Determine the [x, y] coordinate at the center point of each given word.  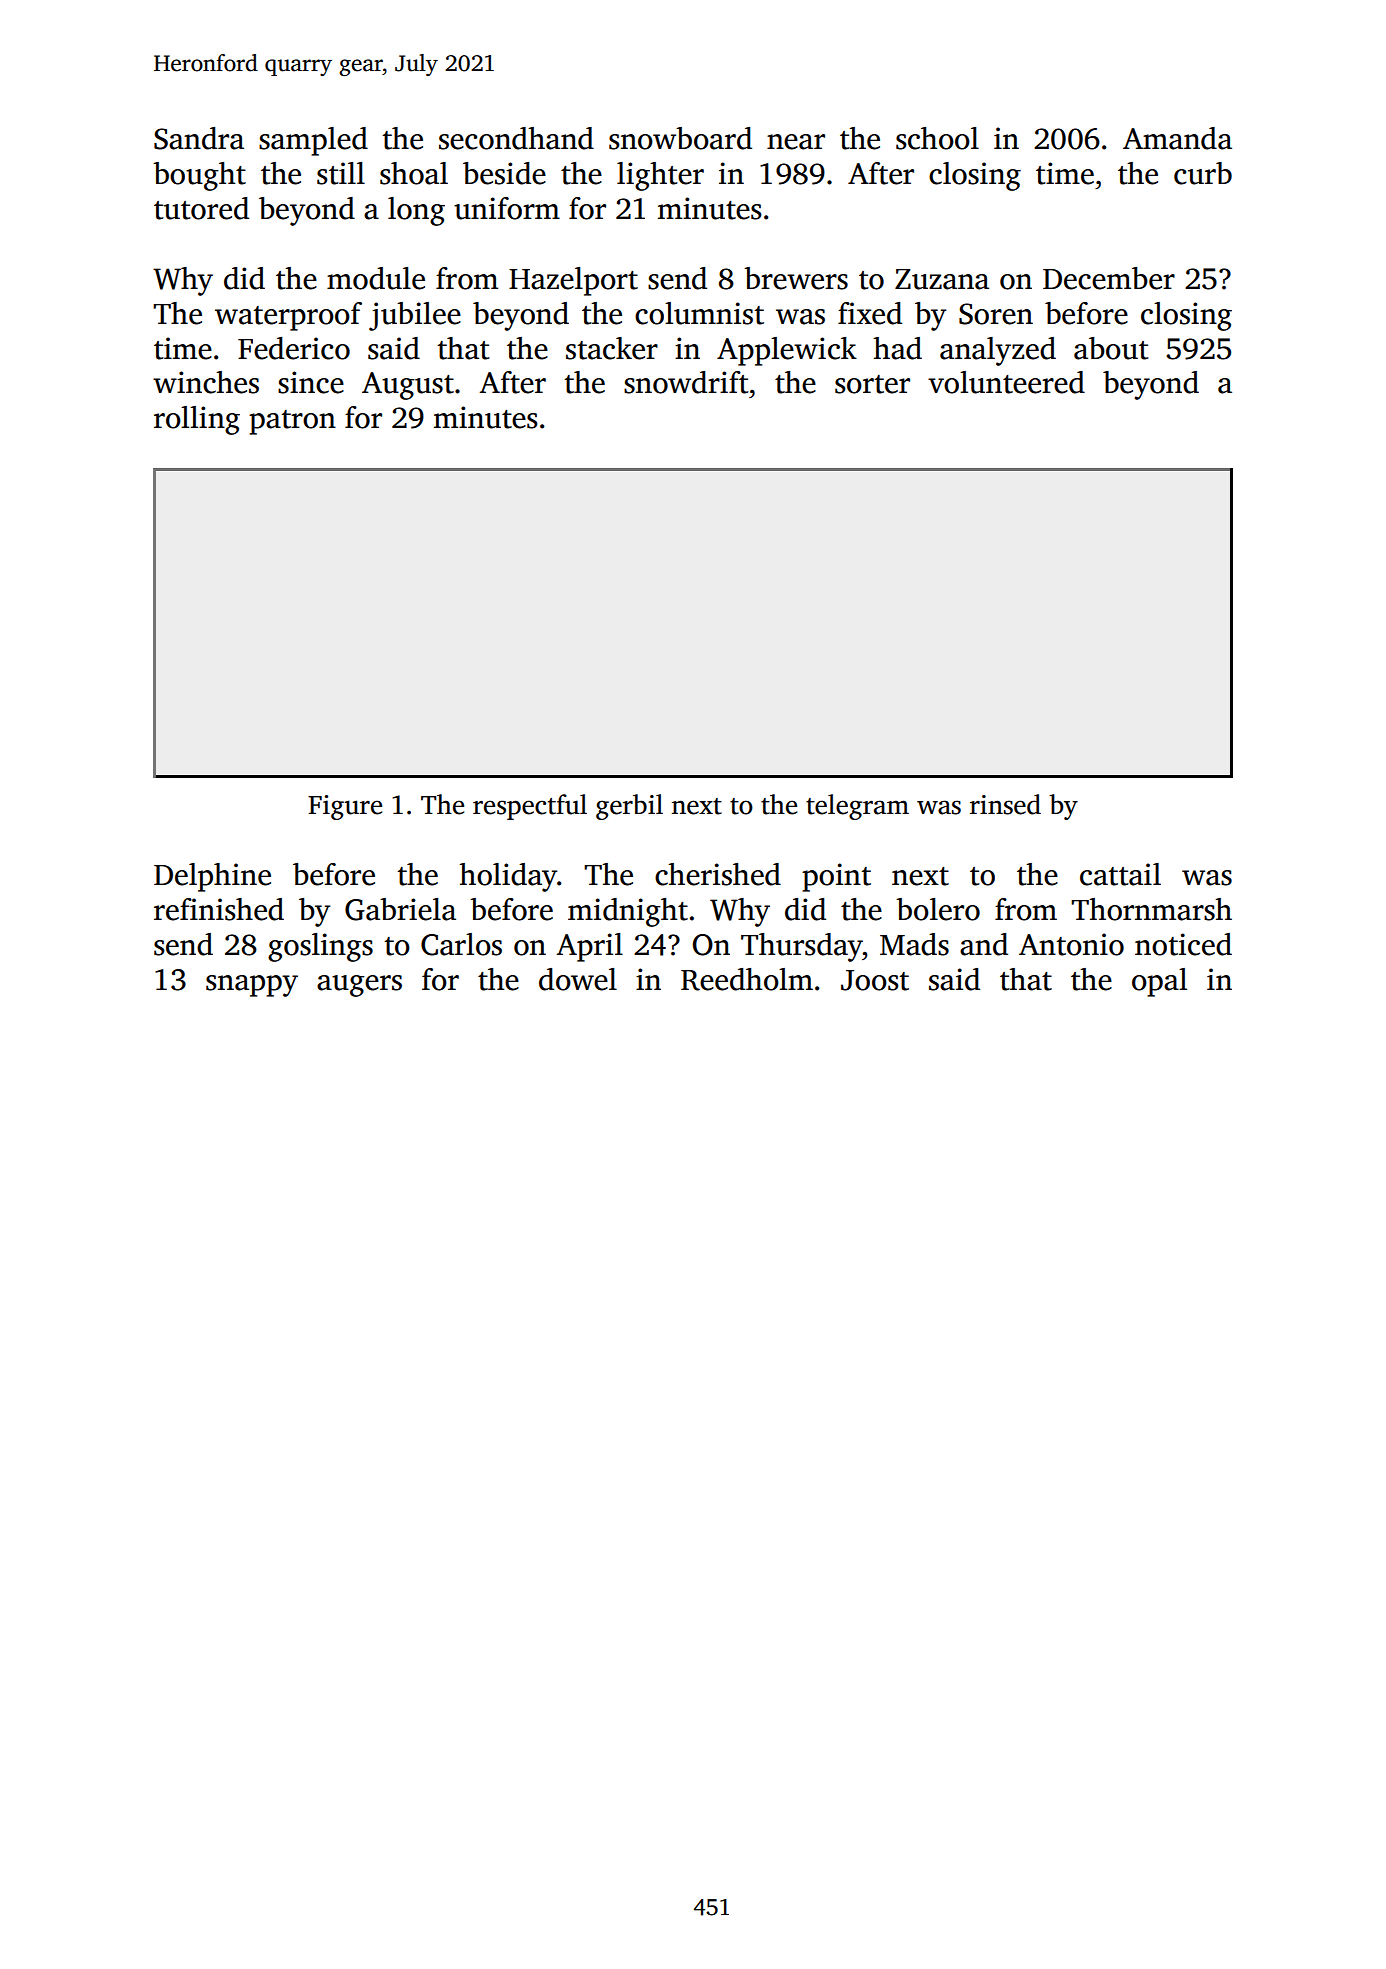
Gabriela [400, 909]
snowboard [680, 138]
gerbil [629, 807]
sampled [313, 141]
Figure [345, 807]
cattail [1120, 874]
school [937, 138]
